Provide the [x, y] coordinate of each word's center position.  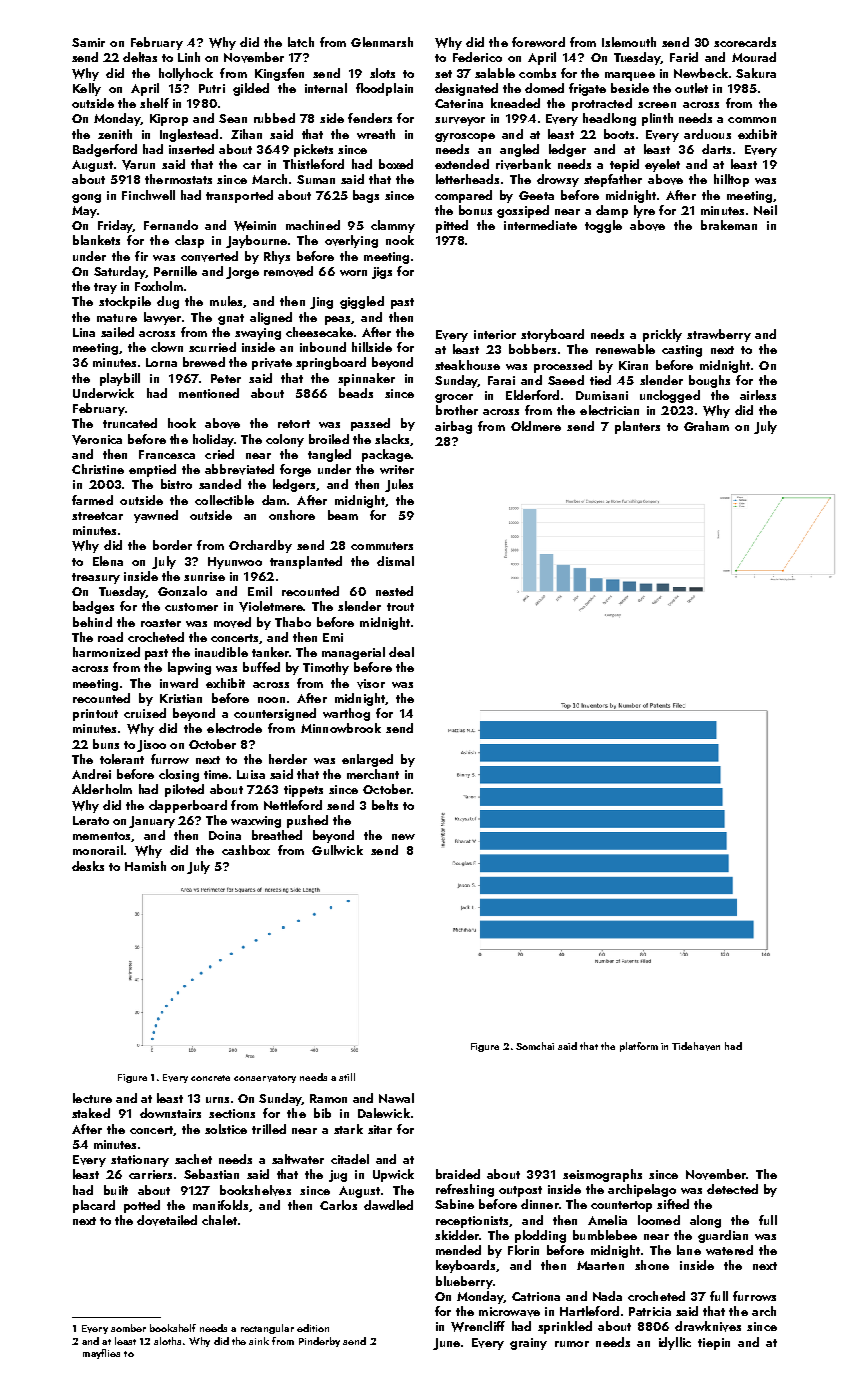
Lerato [91, 820]
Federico [477, 57]
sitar [380, 1129]
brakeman [729, 225]
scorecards [745, 42]
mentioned [209, 393]
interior [495, 334]
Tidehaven [696, 1046]
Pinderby [319, 1342]
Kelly [87, 89]
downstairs [170, 1113]
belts [385, 805]
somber [128, 1328]
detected [732, 1189]
